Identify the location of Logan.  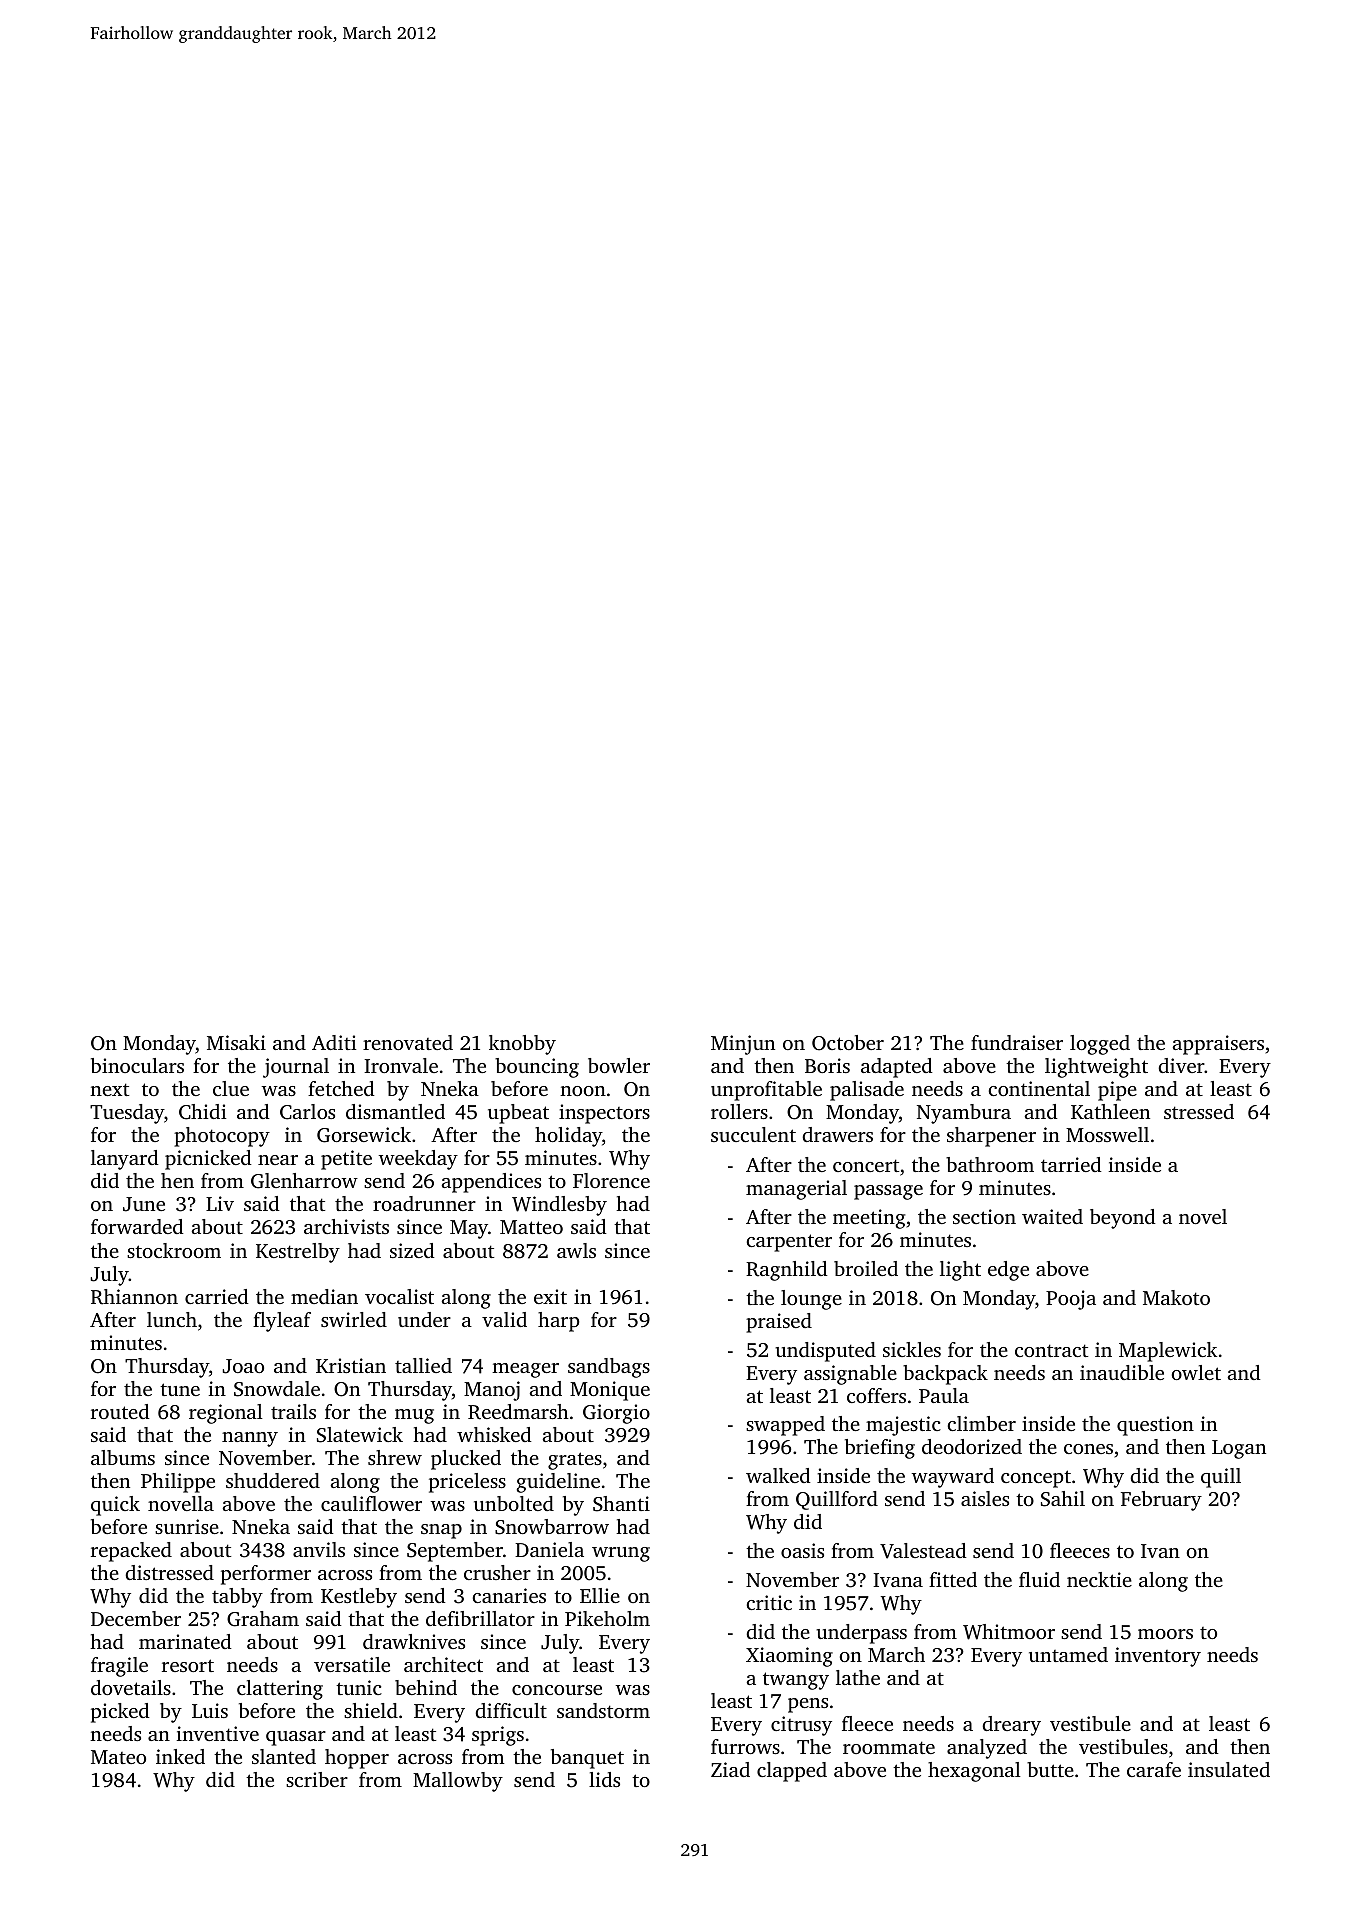
(1239, 1449).
